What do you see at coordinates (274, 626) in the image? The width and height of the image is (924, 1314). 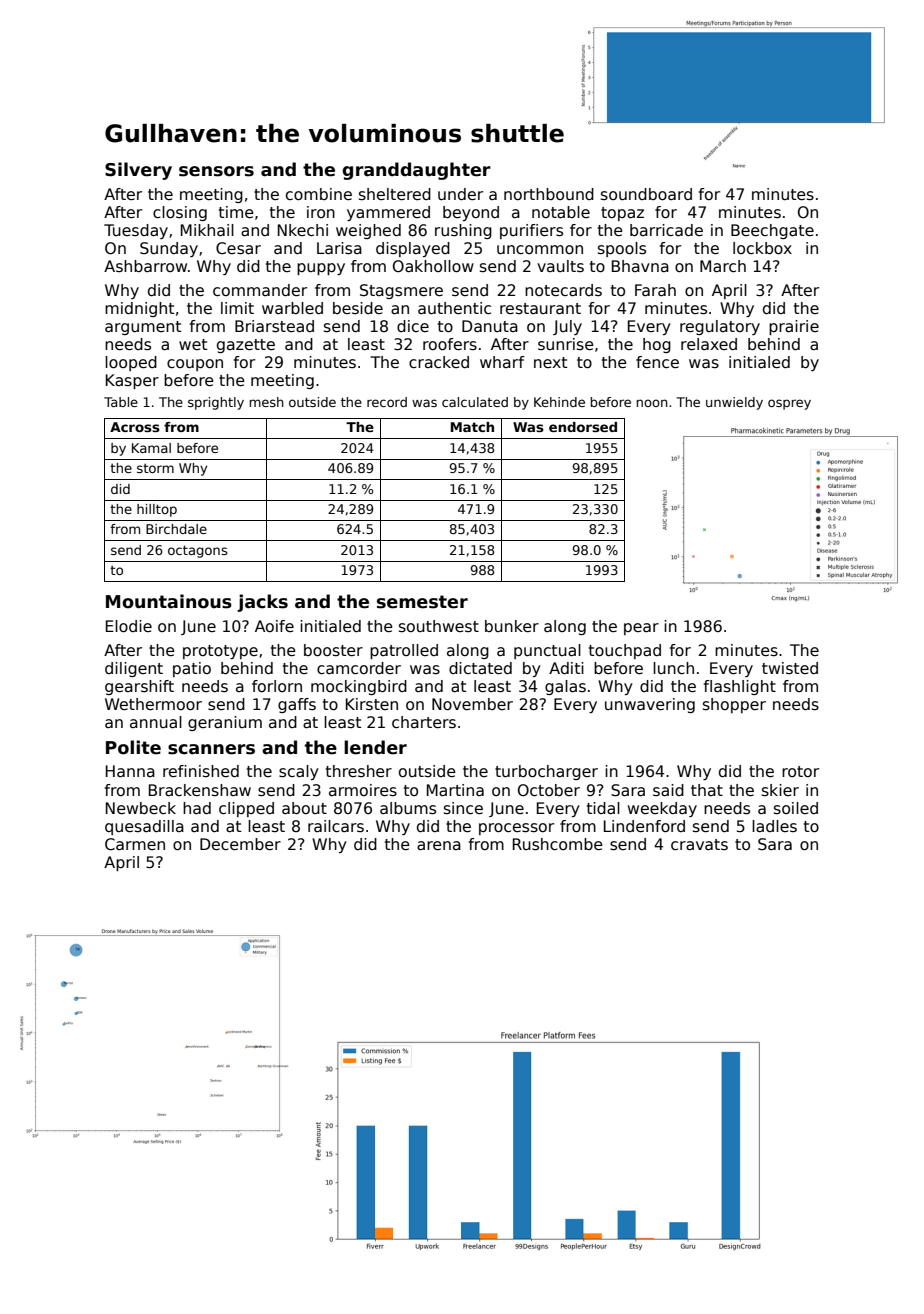 I see `Aoife` at bounding box center [274, 626].
